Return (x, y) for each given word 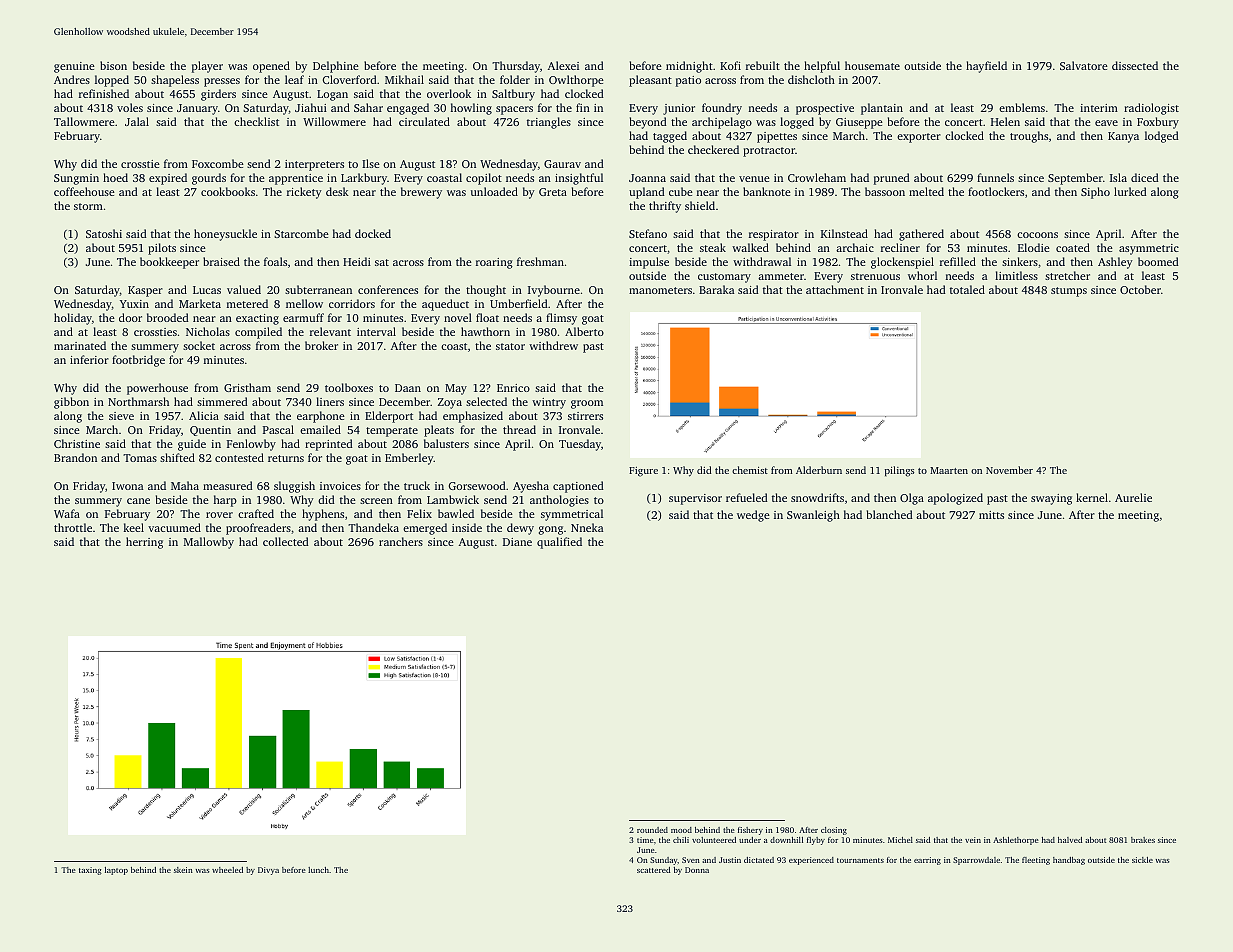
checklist (256, 121)
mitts (991, 515)
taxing (90, 871)
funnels (995, 177)
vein (973, 840)
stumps (1069, 292)
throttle (73, 527)
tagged (670, 137)
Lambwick (453, 499)
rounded (652, 830)
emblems (1022, 107)
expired (168, 179)
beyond (648, 123)
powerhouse (157, 389)
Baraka (716, 289)
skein (183, 870)
